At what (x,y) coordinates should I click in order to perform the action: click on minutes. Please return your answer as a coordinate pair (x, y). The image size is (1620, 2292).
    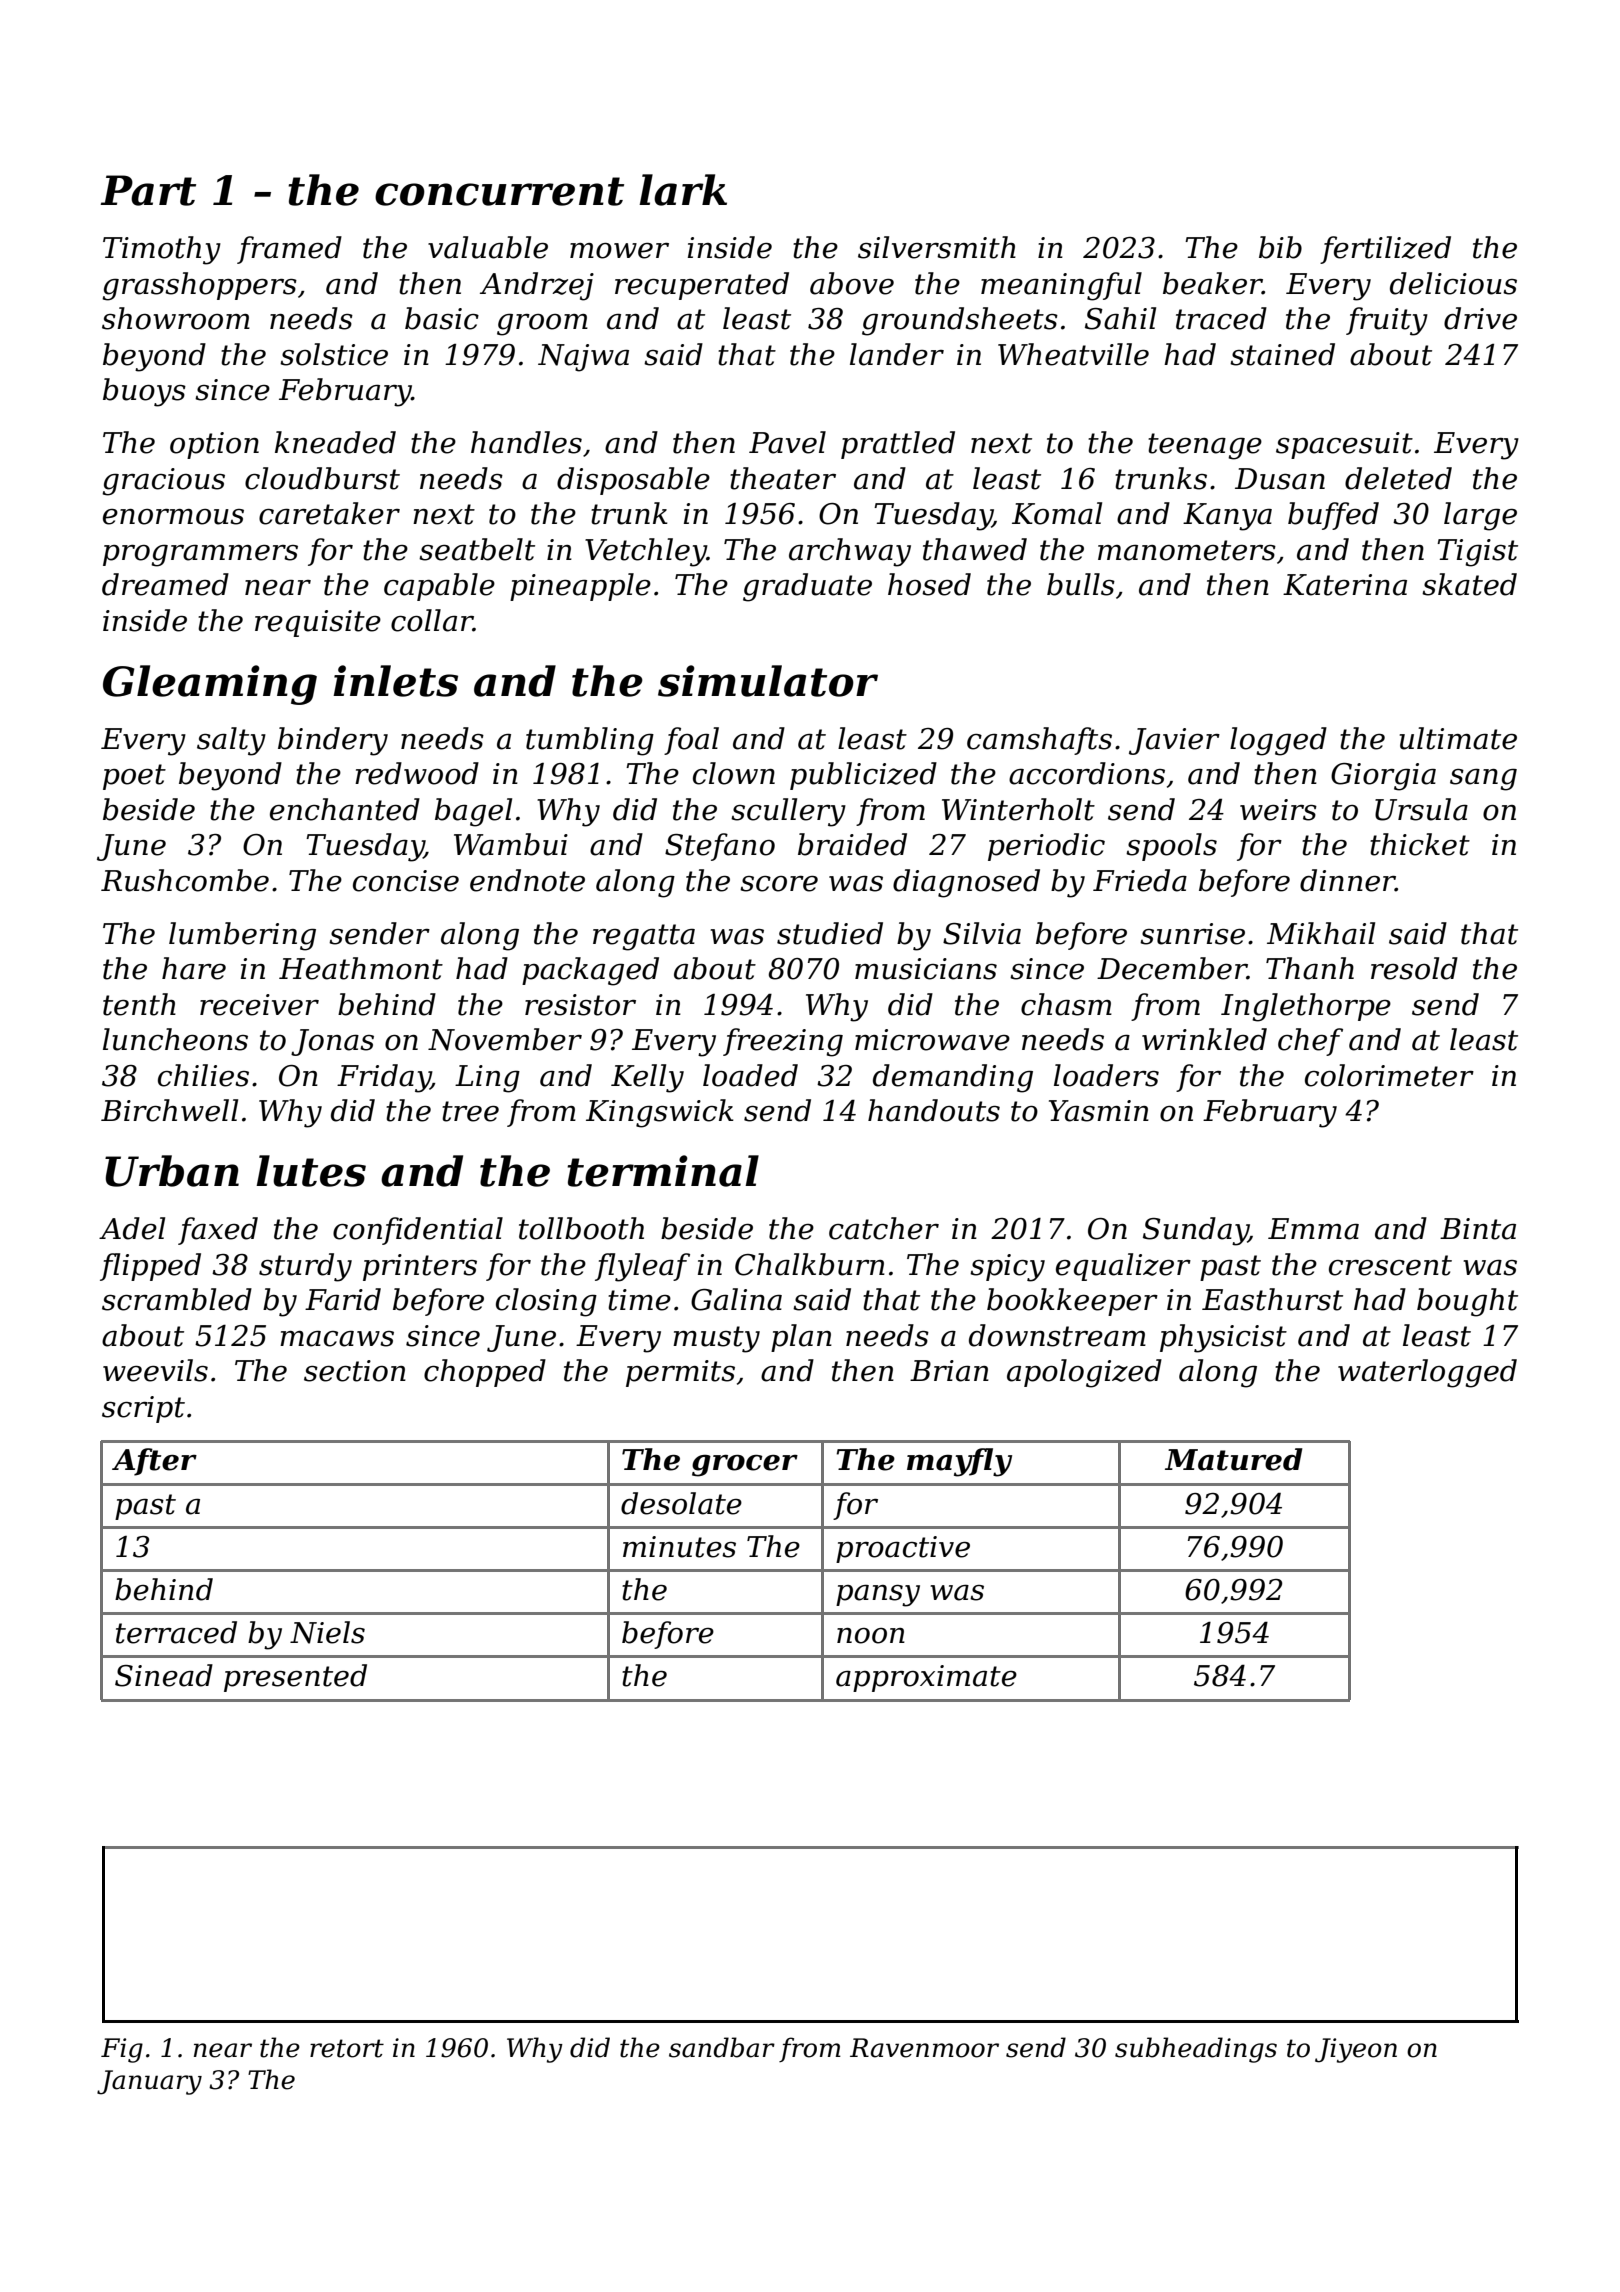
    Looking at the image, I should click on (679, 1547).
